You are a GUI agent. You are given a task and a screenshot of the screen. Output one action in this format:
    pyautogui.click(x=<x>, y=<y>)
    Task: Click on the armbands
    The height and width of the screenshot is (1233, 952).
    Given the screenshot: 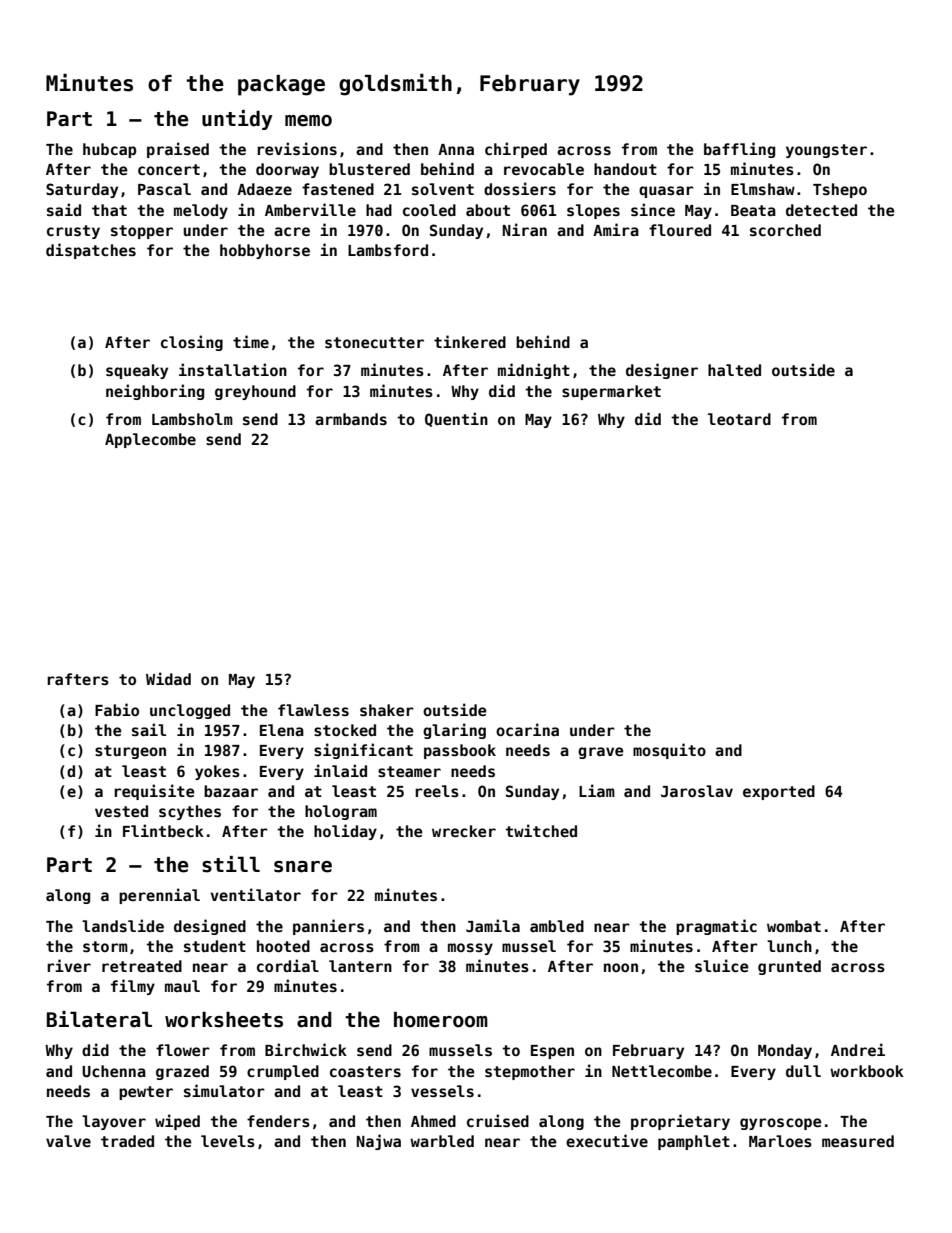 What is the action you would take?
    pyautogui.click(x=351, y=419)
